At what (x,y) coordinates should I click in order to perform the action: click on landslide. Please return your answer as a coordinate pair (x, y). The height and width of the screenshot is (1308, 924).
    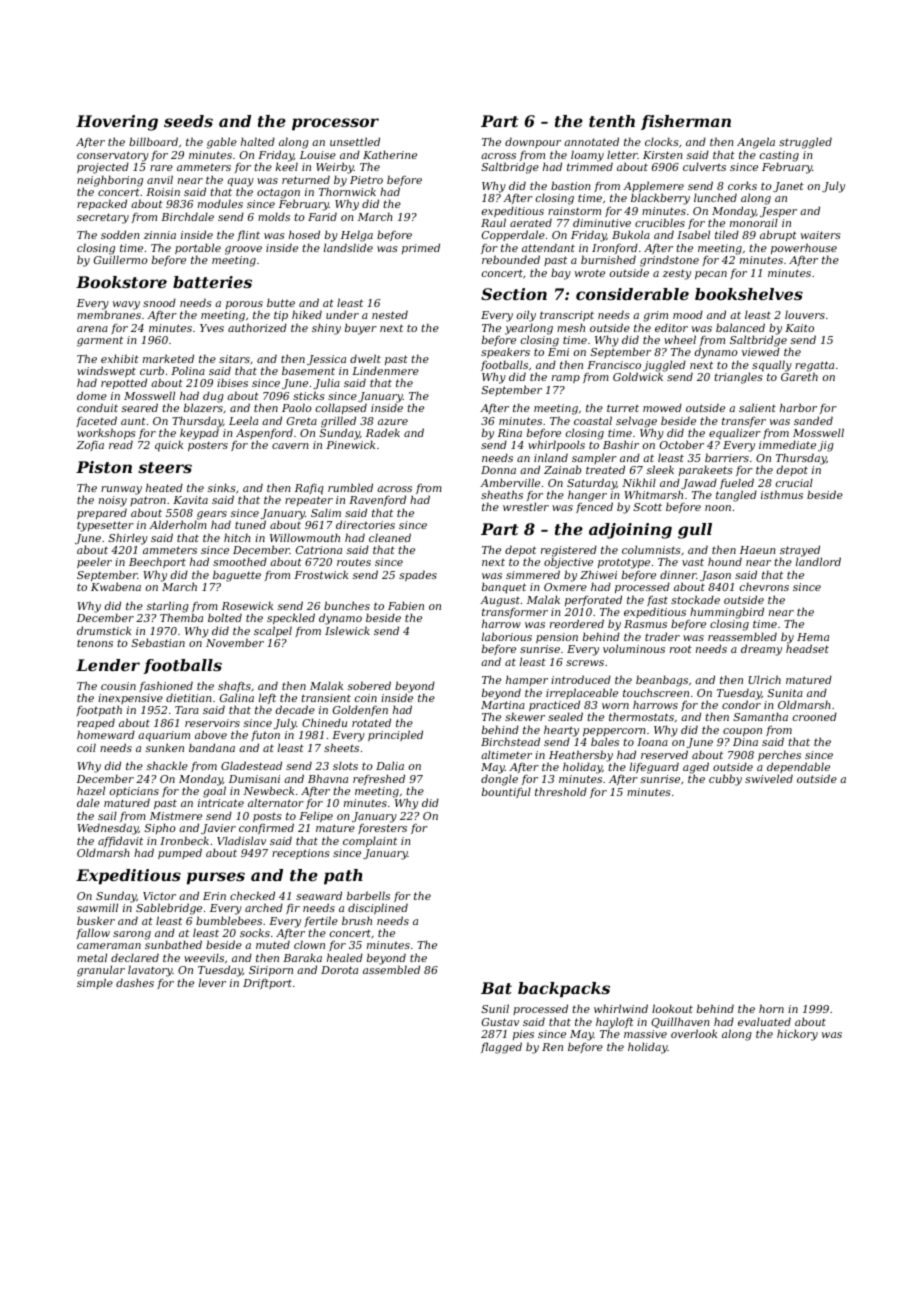
    Looking at the image, I should click on (348, 247).
